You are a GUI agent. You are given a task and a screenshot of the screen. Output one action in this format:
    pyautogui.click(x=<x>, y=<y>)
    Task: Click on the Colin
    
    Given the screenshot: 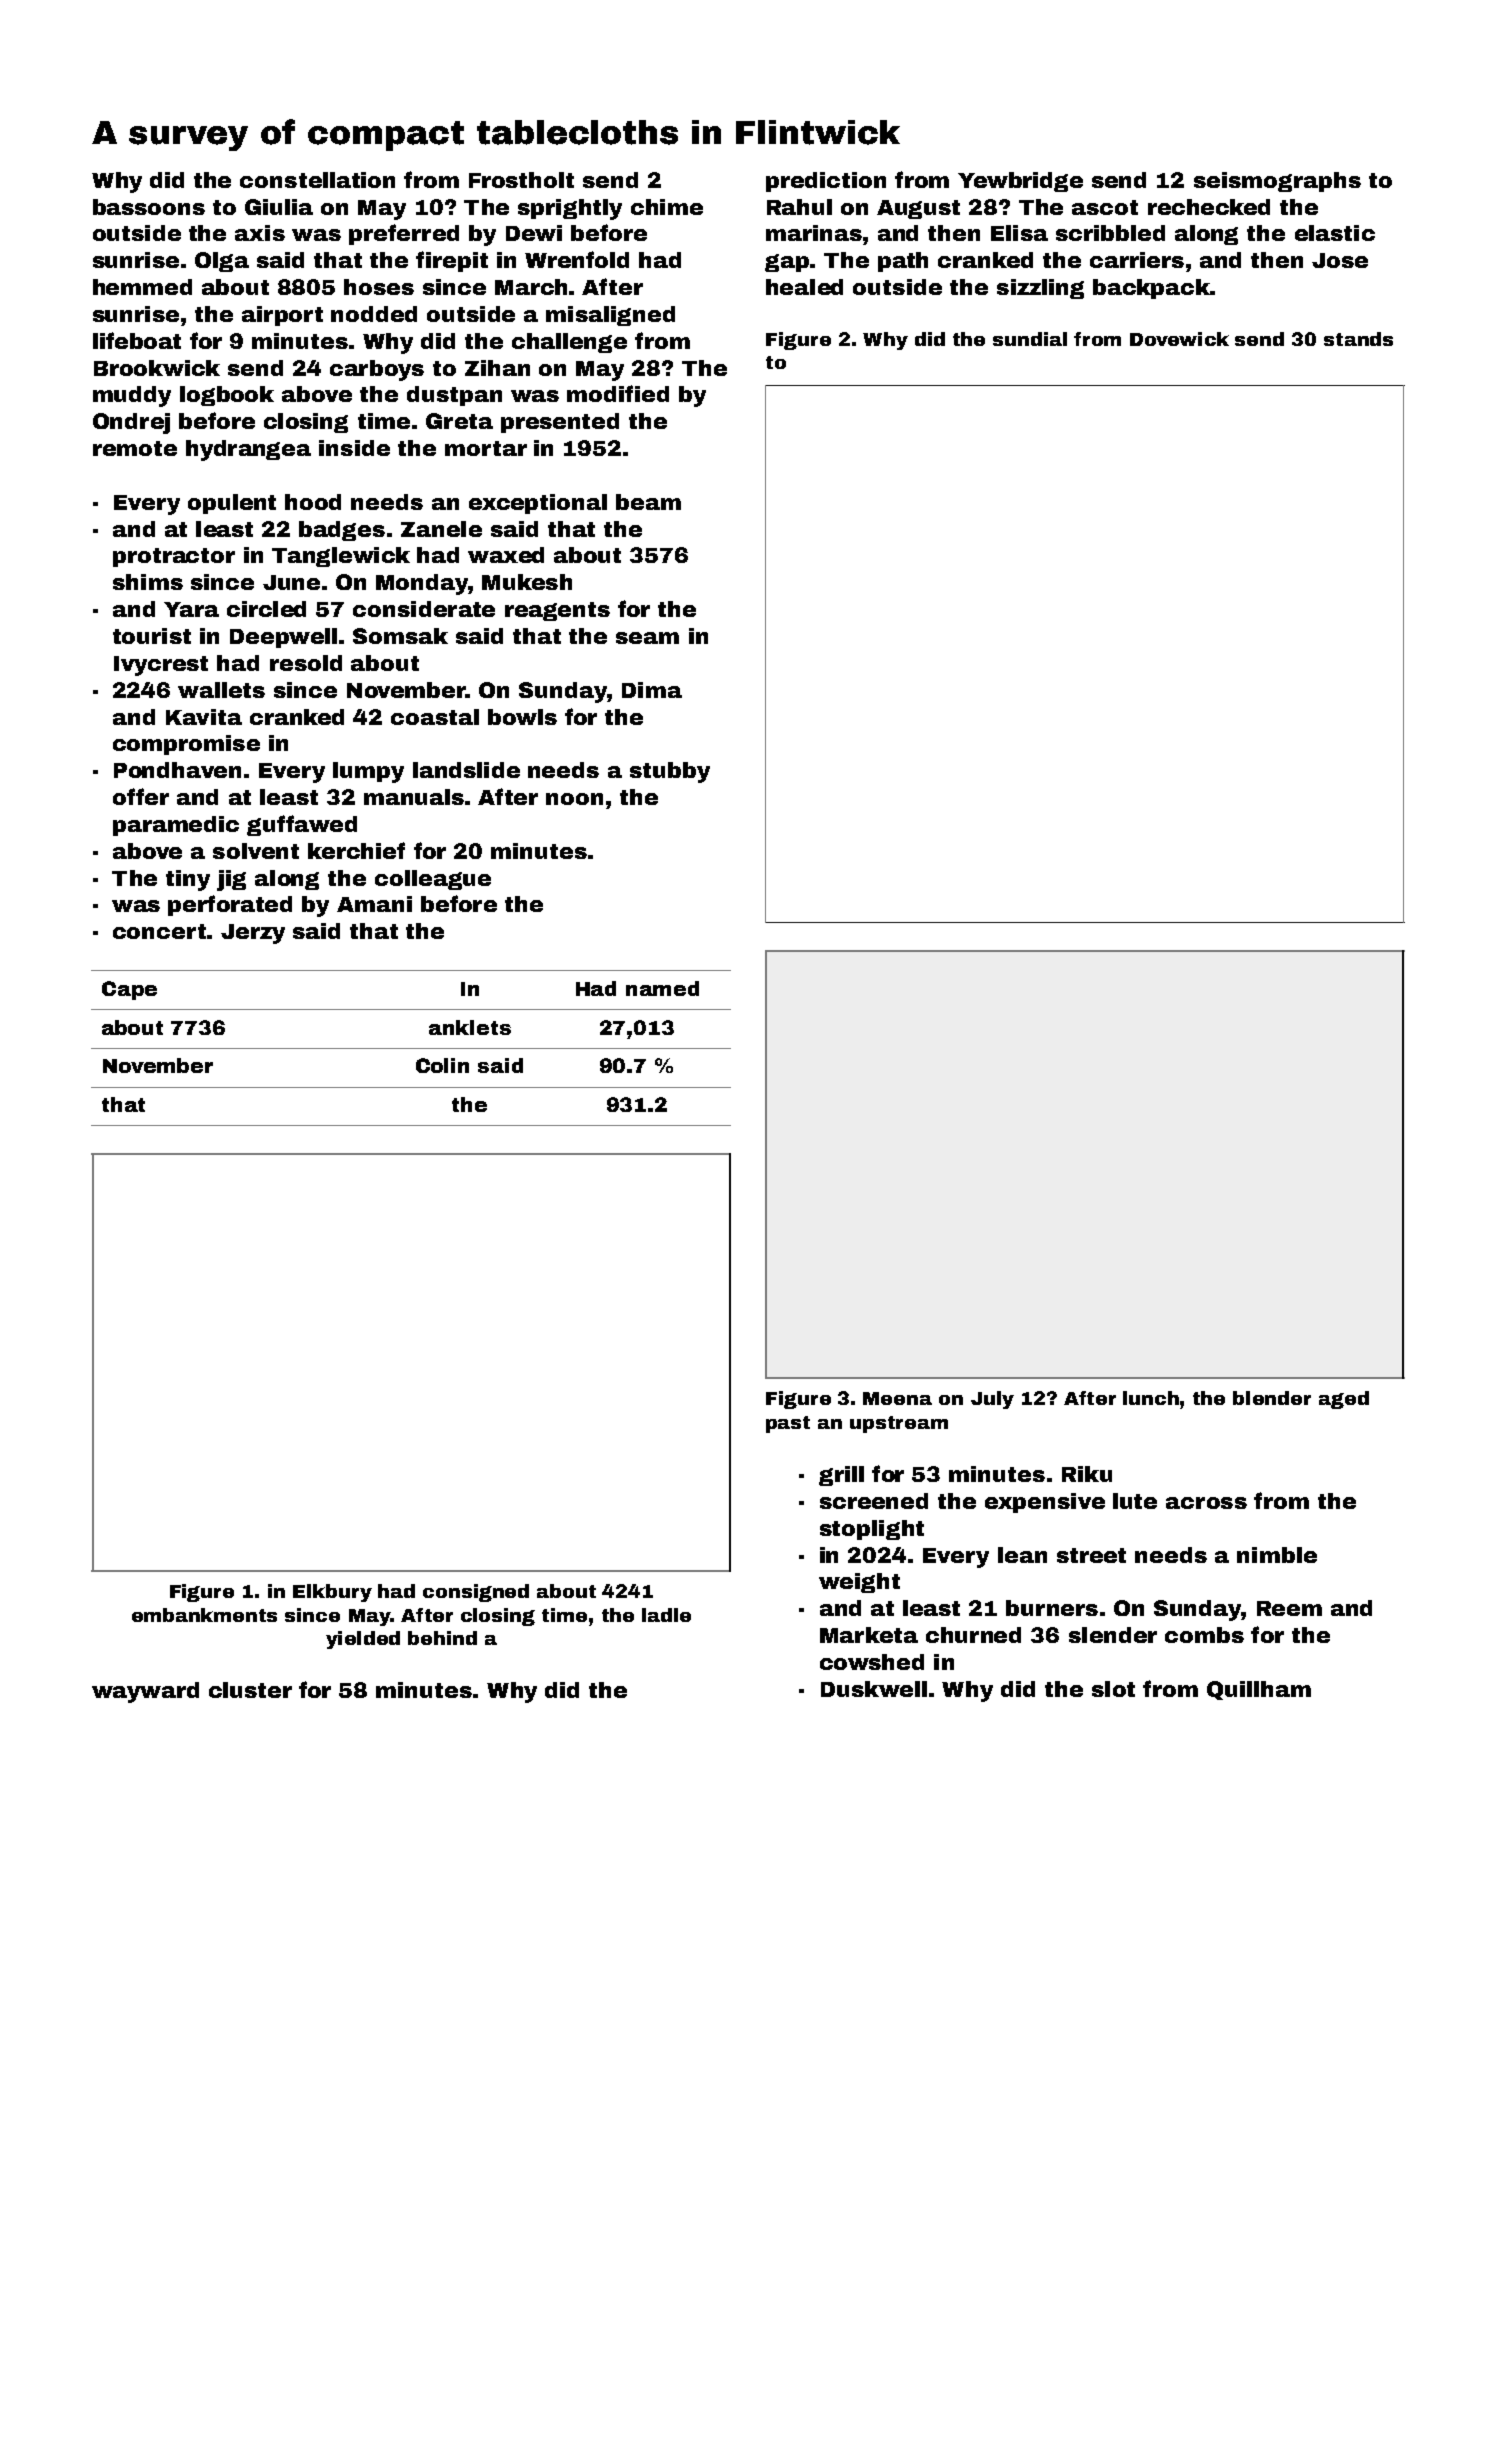 What is the action you would take?
    pyautogui.click(x=442, y=1065)
